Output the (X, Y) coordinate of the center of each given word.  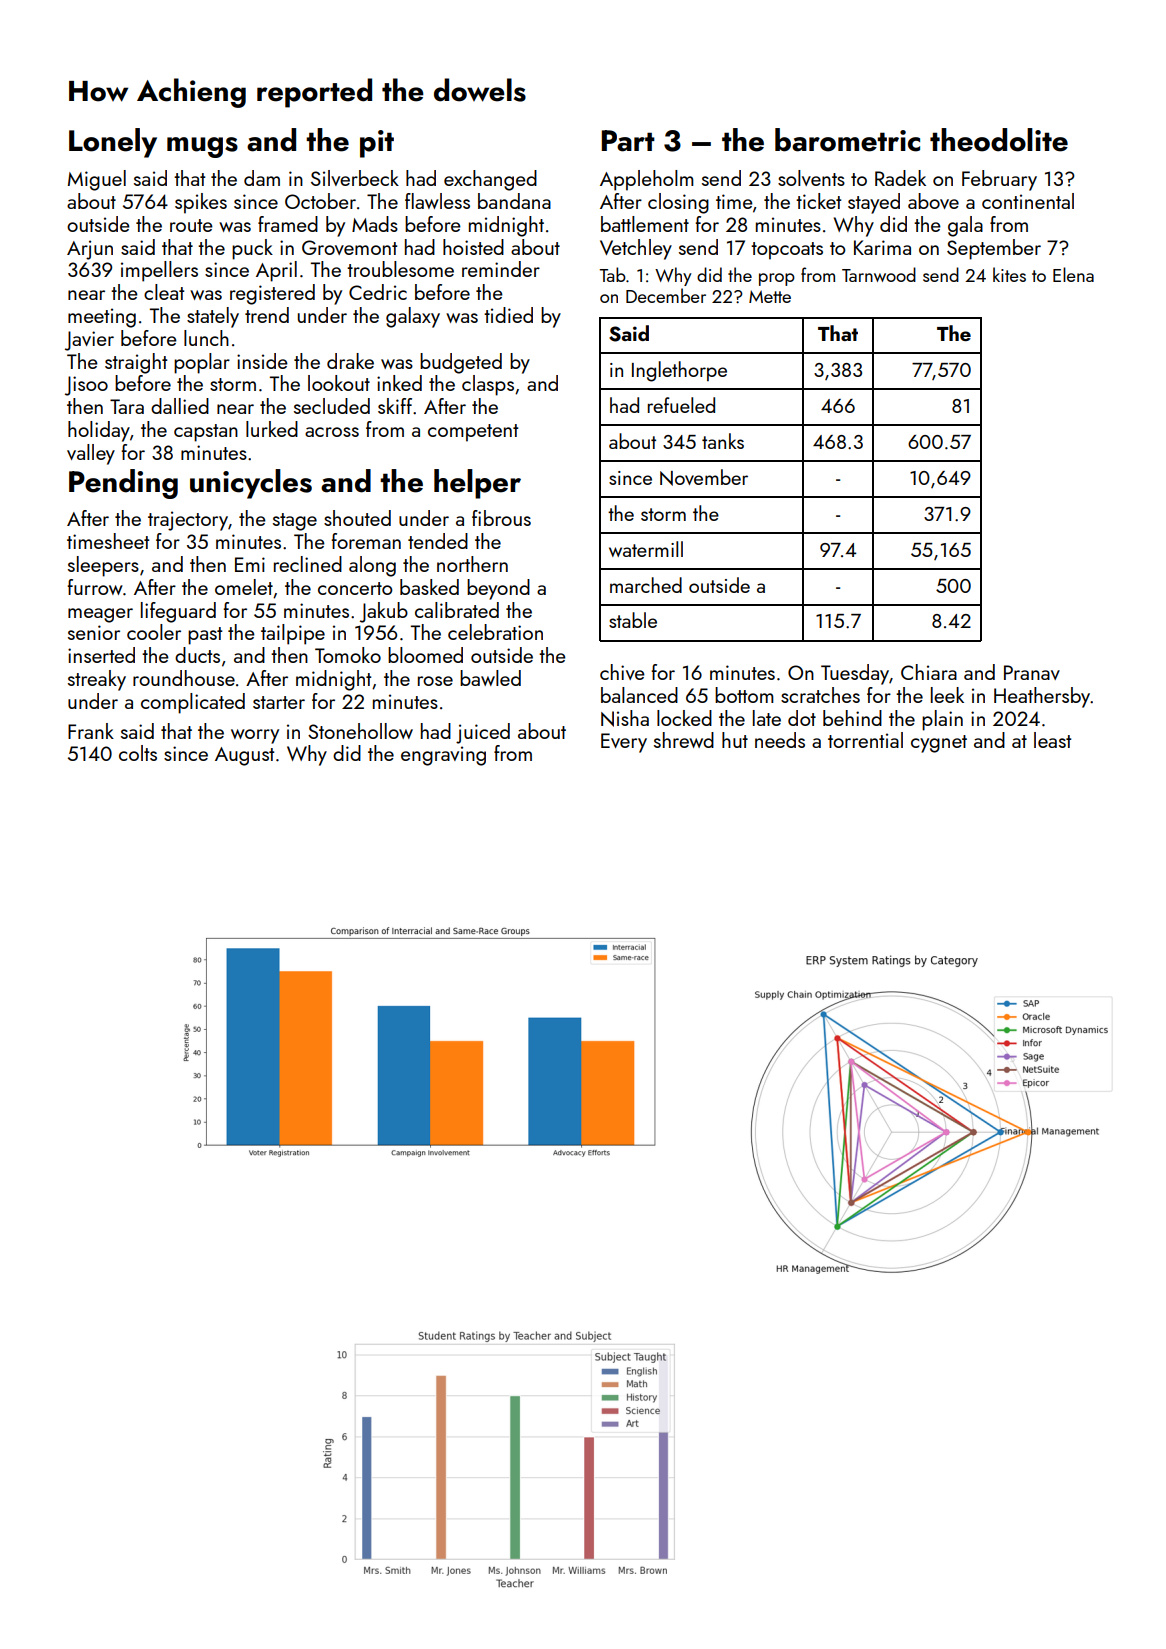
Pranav (1032, 672)
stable (633, 620)
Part (628, 141)
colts (138, 753)
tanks (723, 441)
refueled (681, 405)
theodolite (999, 140)
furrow (95, 587)
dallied (180, 406)
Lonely (113, 143)
